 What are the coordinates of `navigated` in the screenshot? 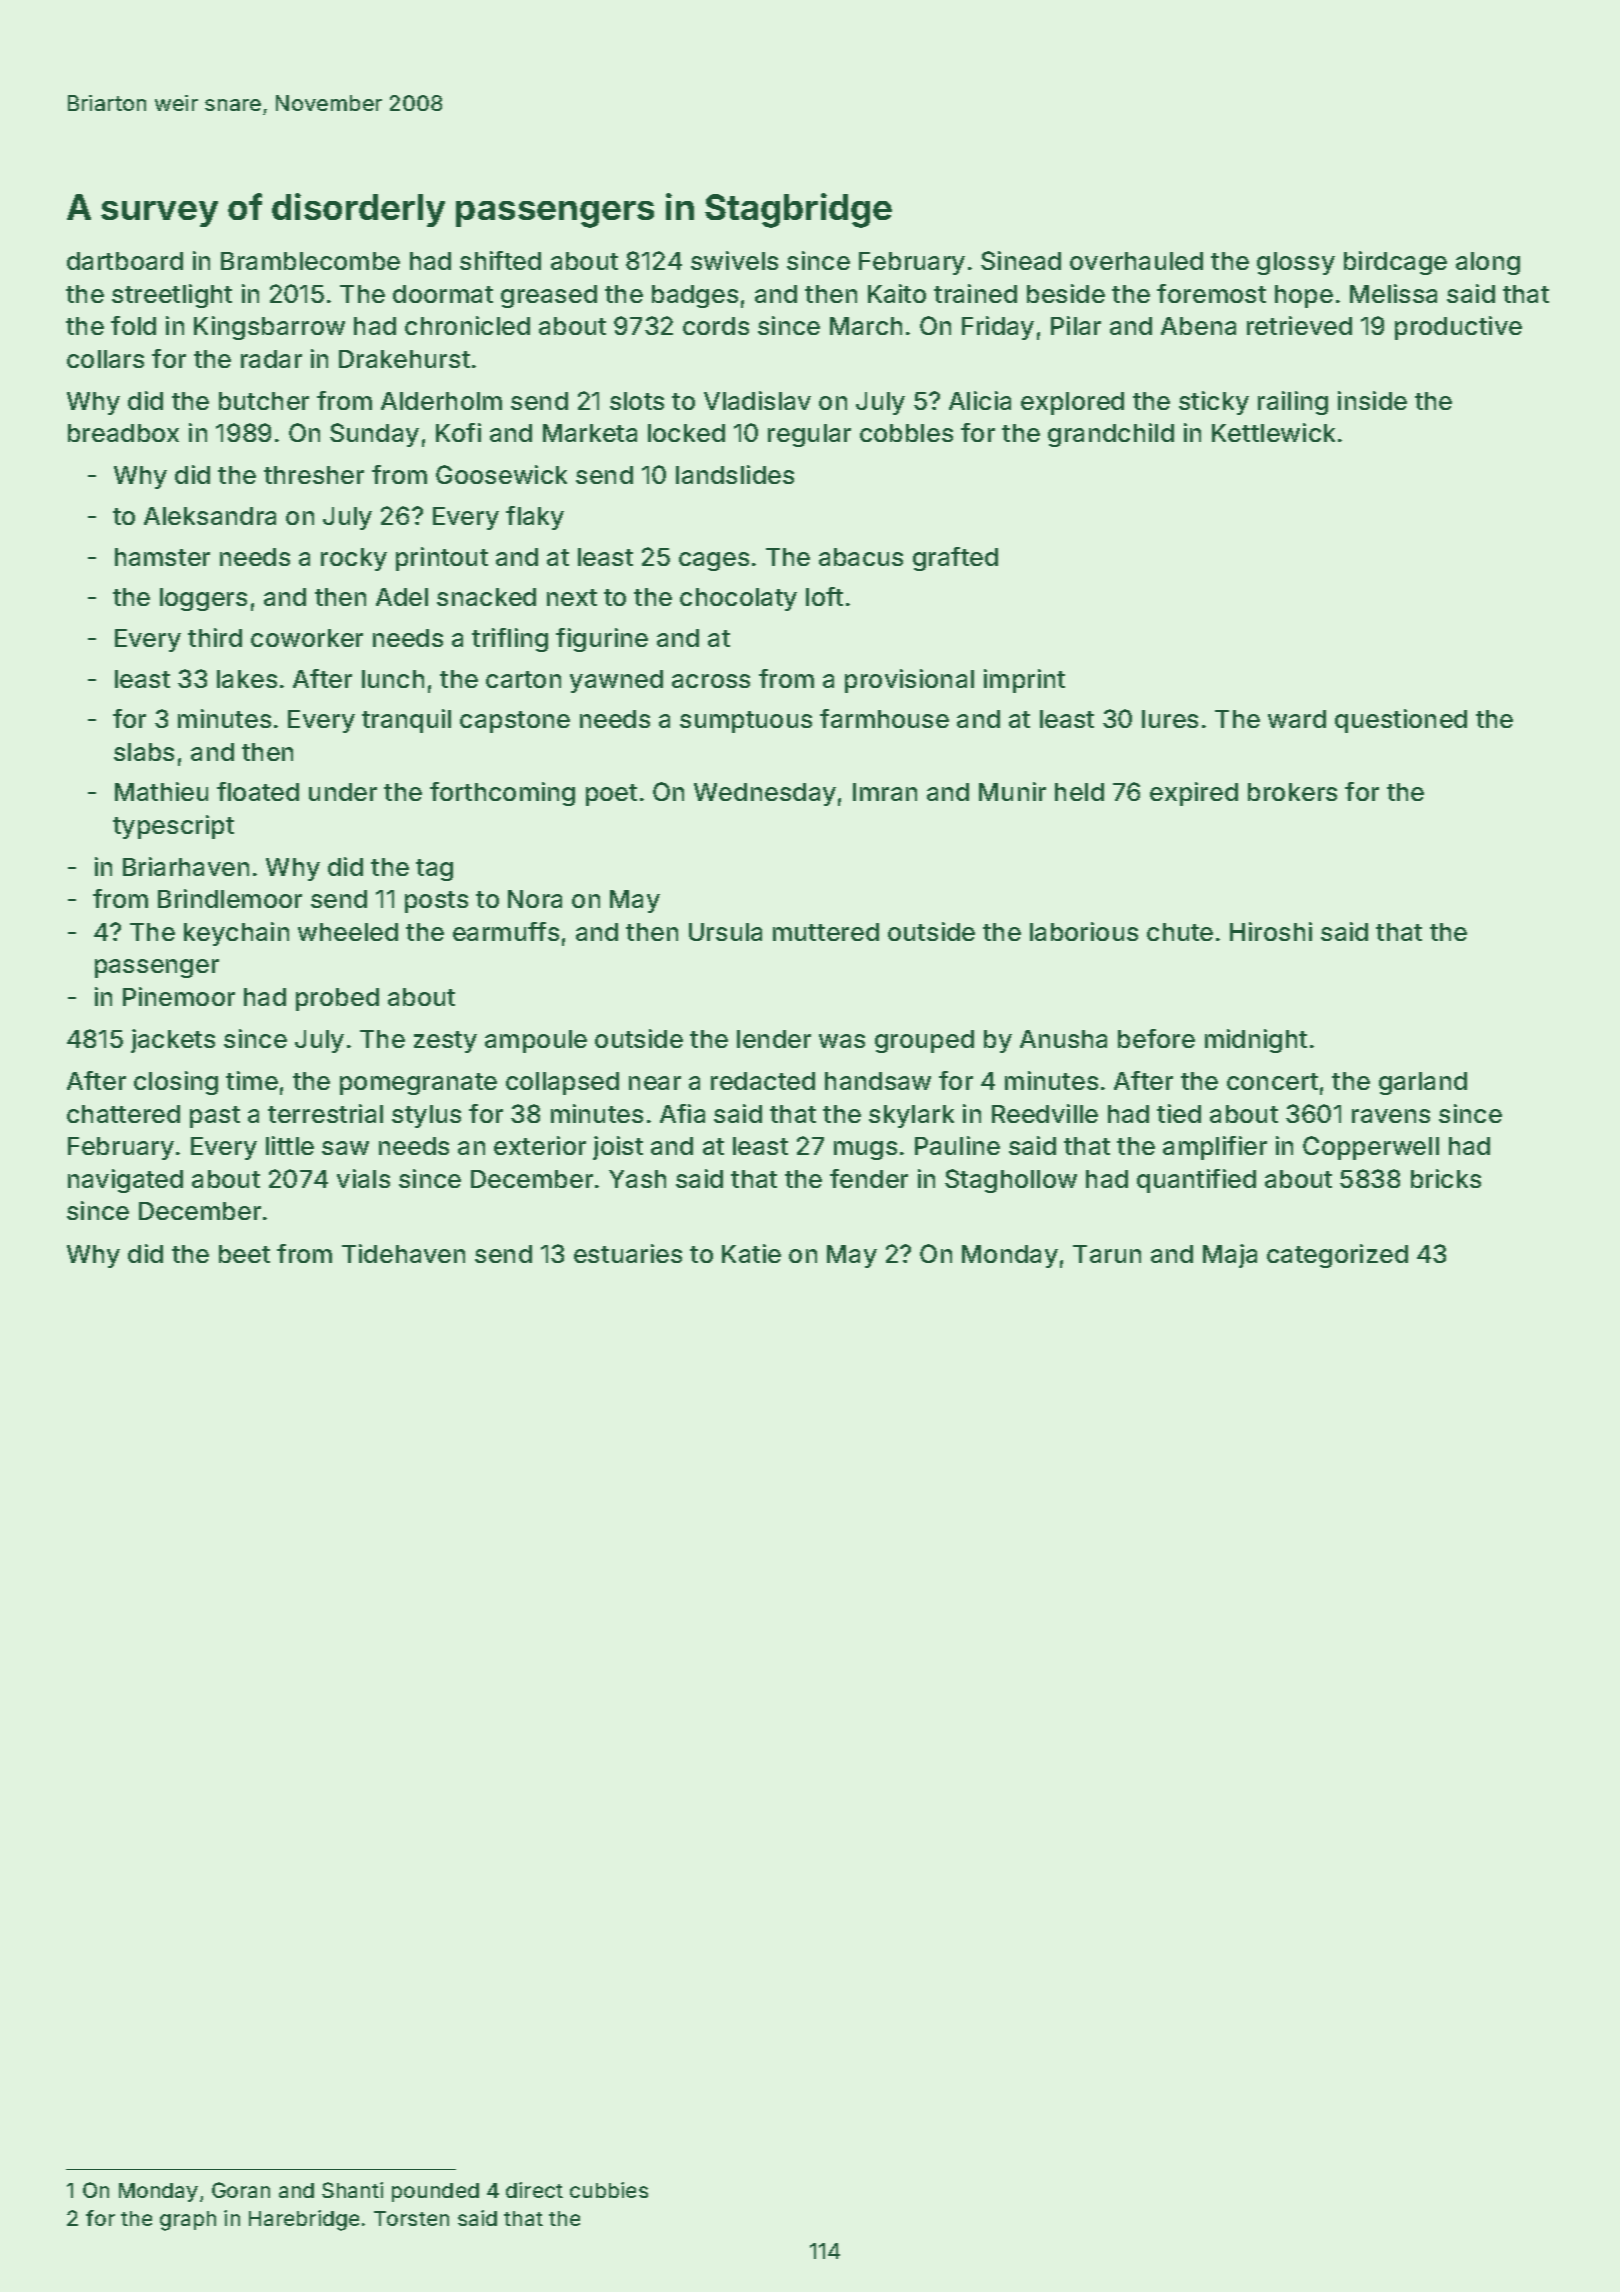 It's located at (125, 1181).
